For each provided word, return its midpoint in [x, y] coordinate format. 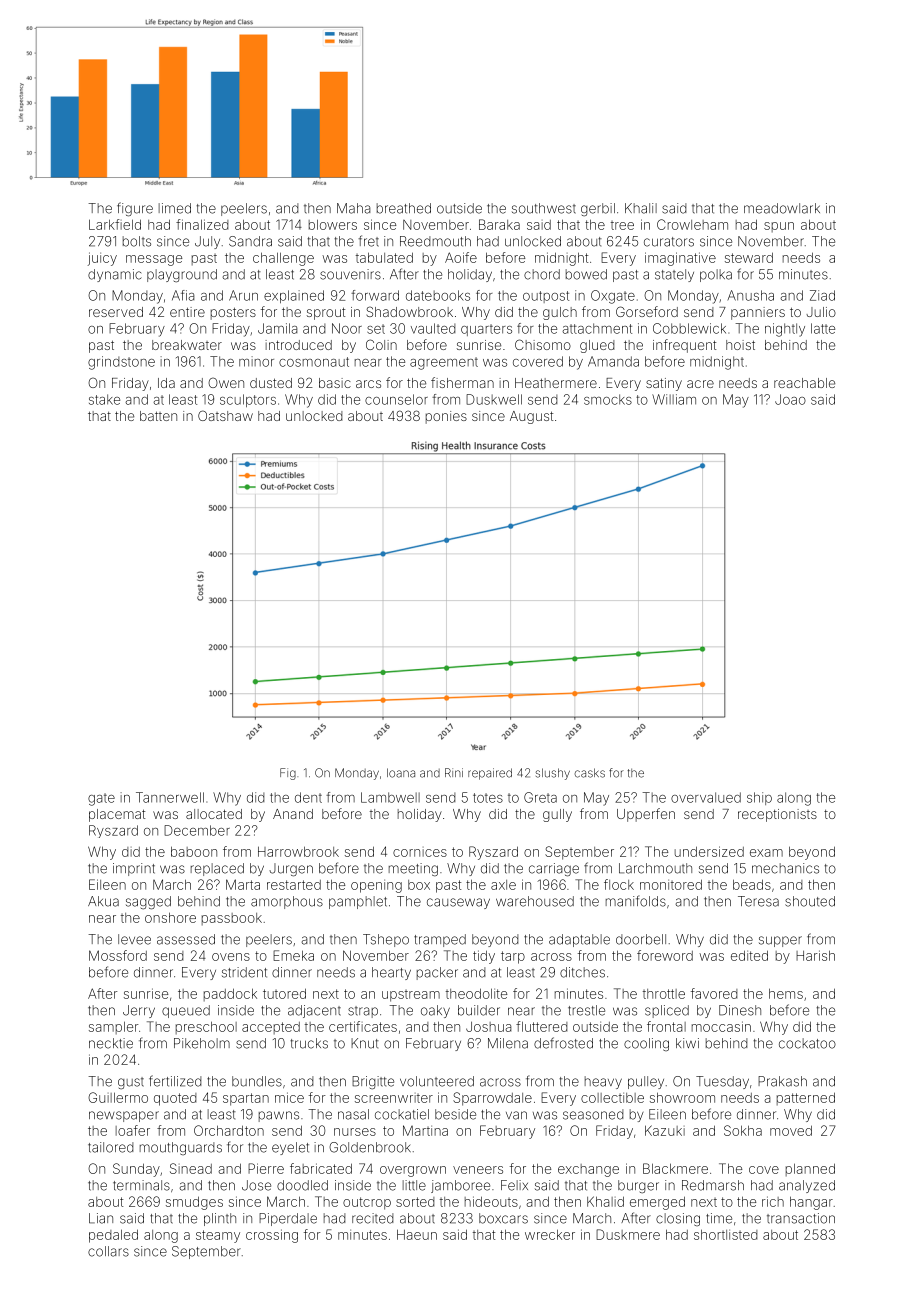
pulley [646, 1082]
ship [759, 798]
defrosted [563, 1043]
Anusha [751, 295]
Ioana [401, 773]
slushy [553, 774]
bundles [257, 1081]
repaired [490, 774]
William [674, 399]
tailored [111, 1147]
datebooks [438, 295]
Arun [243, 295]
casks [589, 773]
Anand [293, 814]
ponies [446, 417]
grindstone [121, 363]
